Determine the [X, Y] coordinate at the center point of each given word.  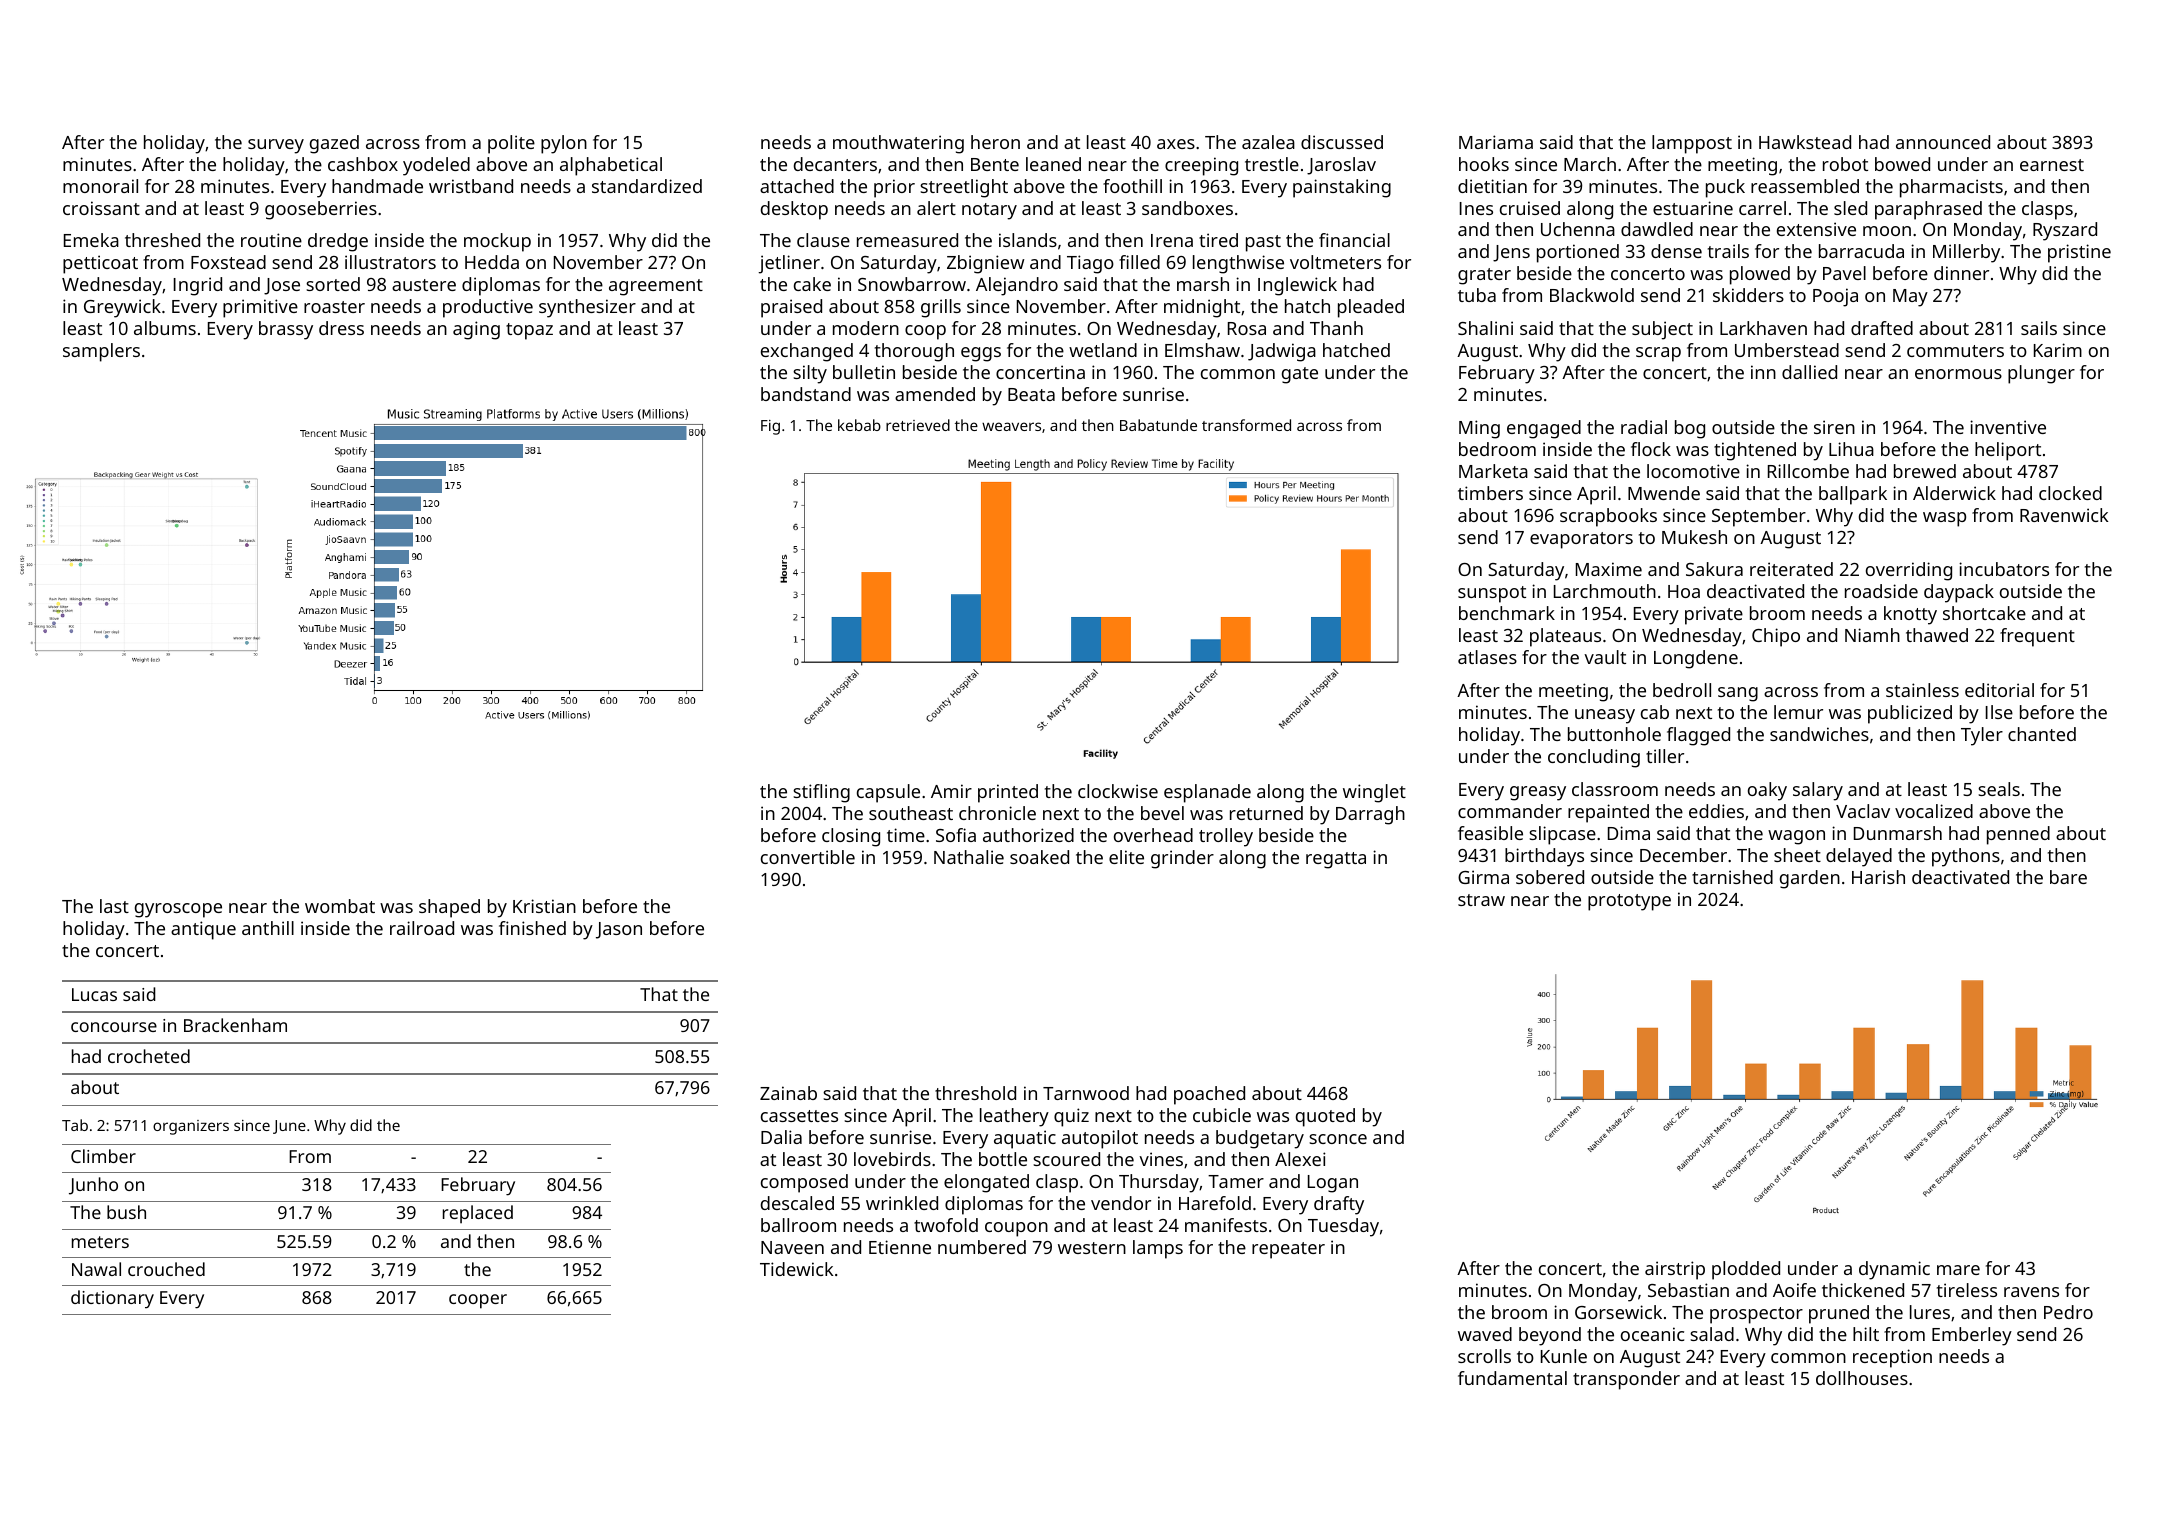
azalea [1268, 142]
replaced [478, 1214]
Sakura [1714, 569]
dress [341, 328]
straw [1481, 900]
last [114, 906]
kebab [859, 425]
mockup [497, 242]
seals [1999, 789]
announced [1943, 142]
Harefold [1215, 1203]
